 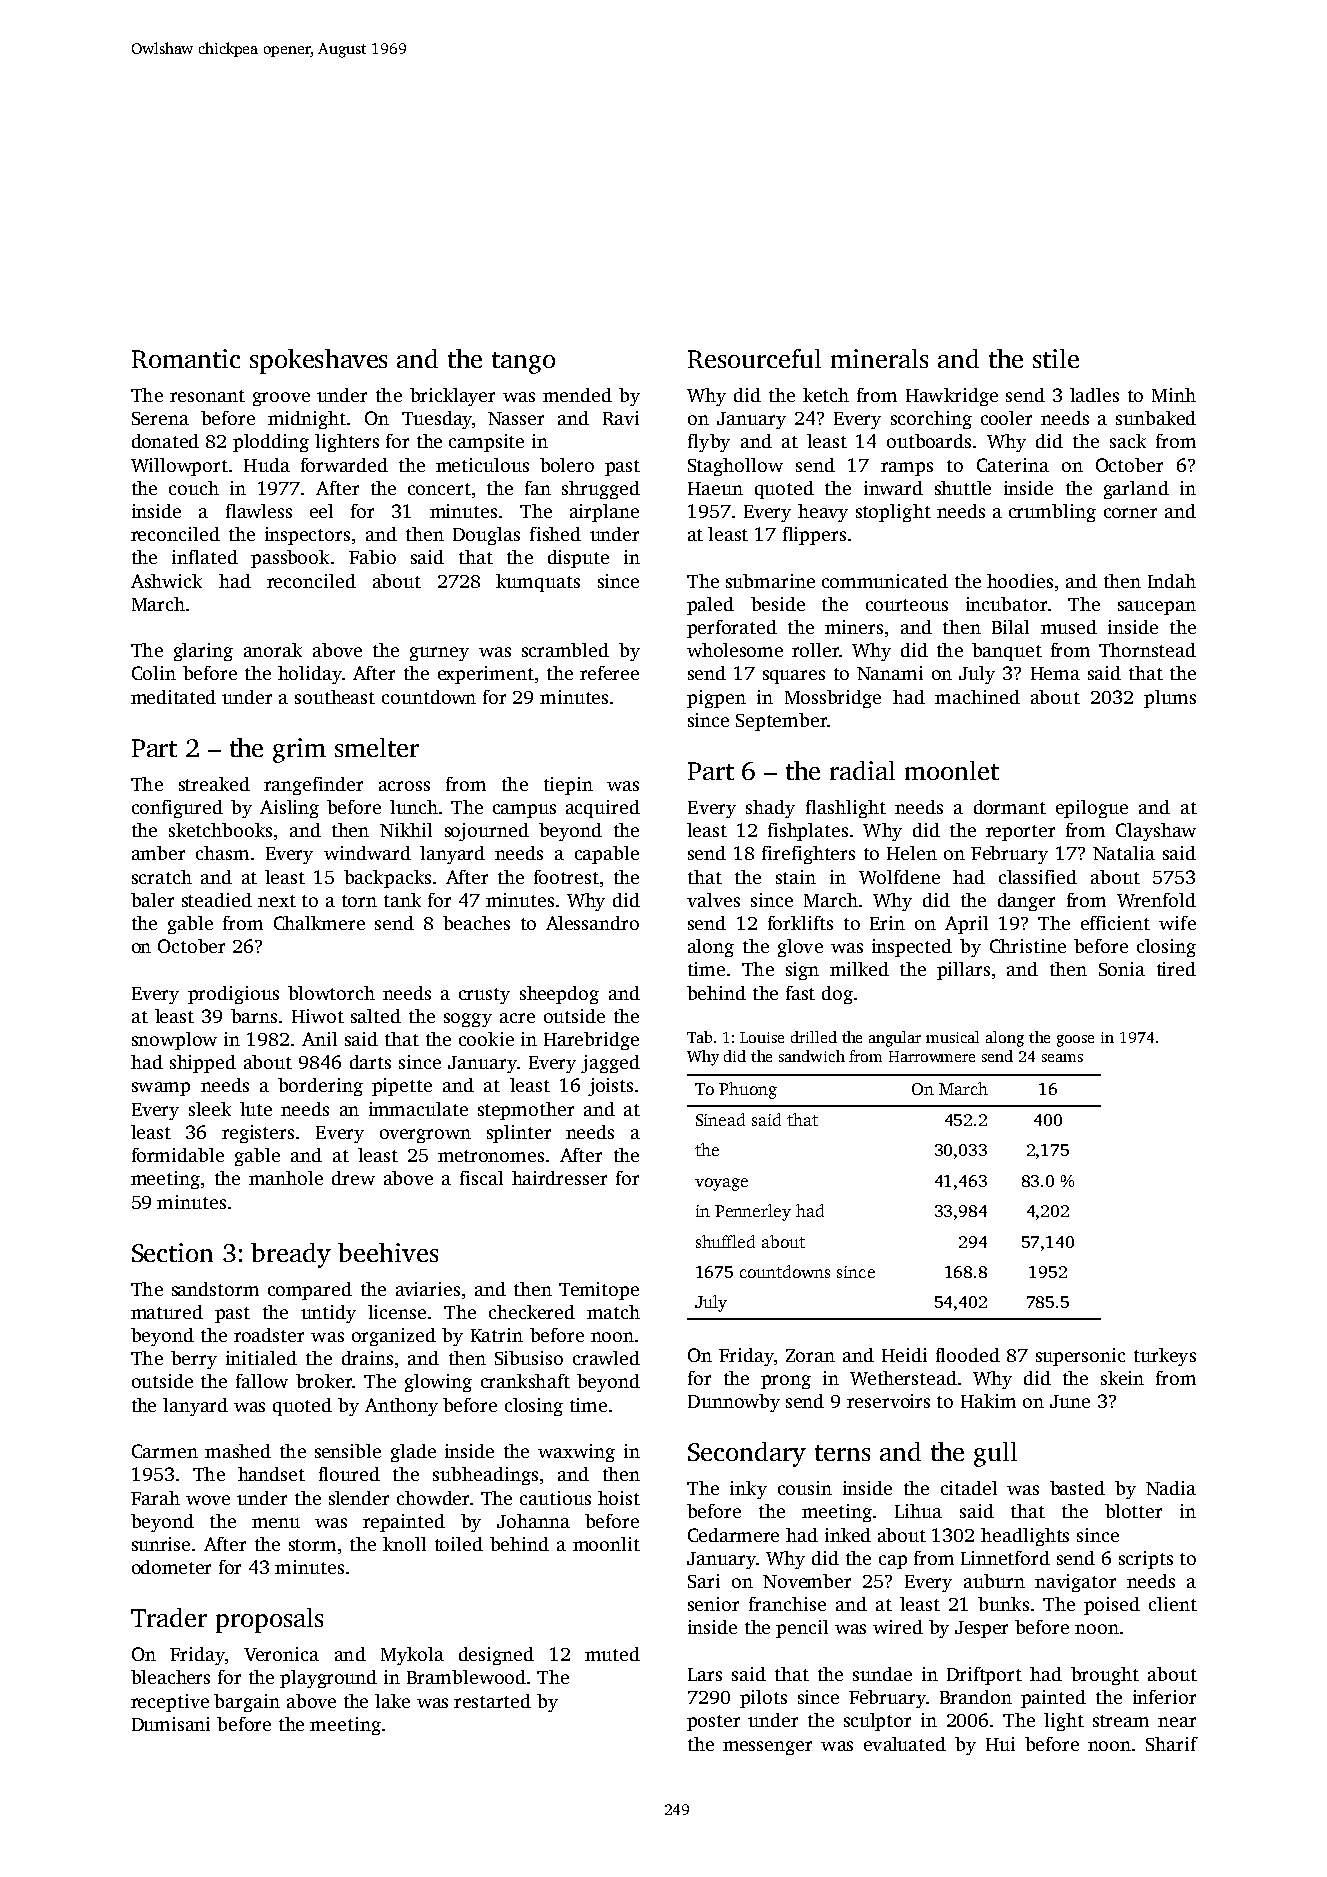 I want to click on passbook, so click(x=290, y=559).
